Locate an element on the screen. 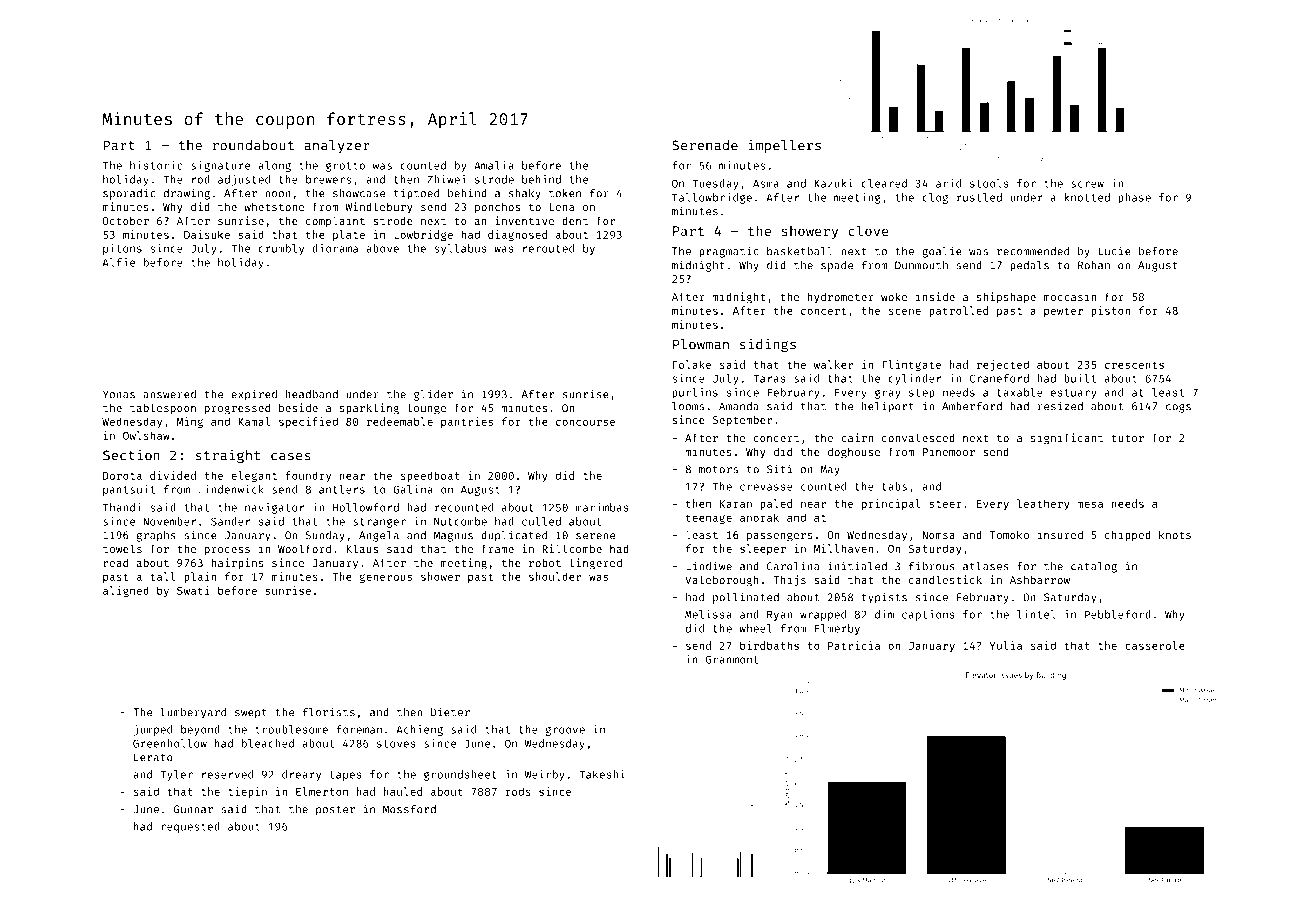 The height and width of the screenshot is (924, 1308). serene is located at coordinates (595, 536).
